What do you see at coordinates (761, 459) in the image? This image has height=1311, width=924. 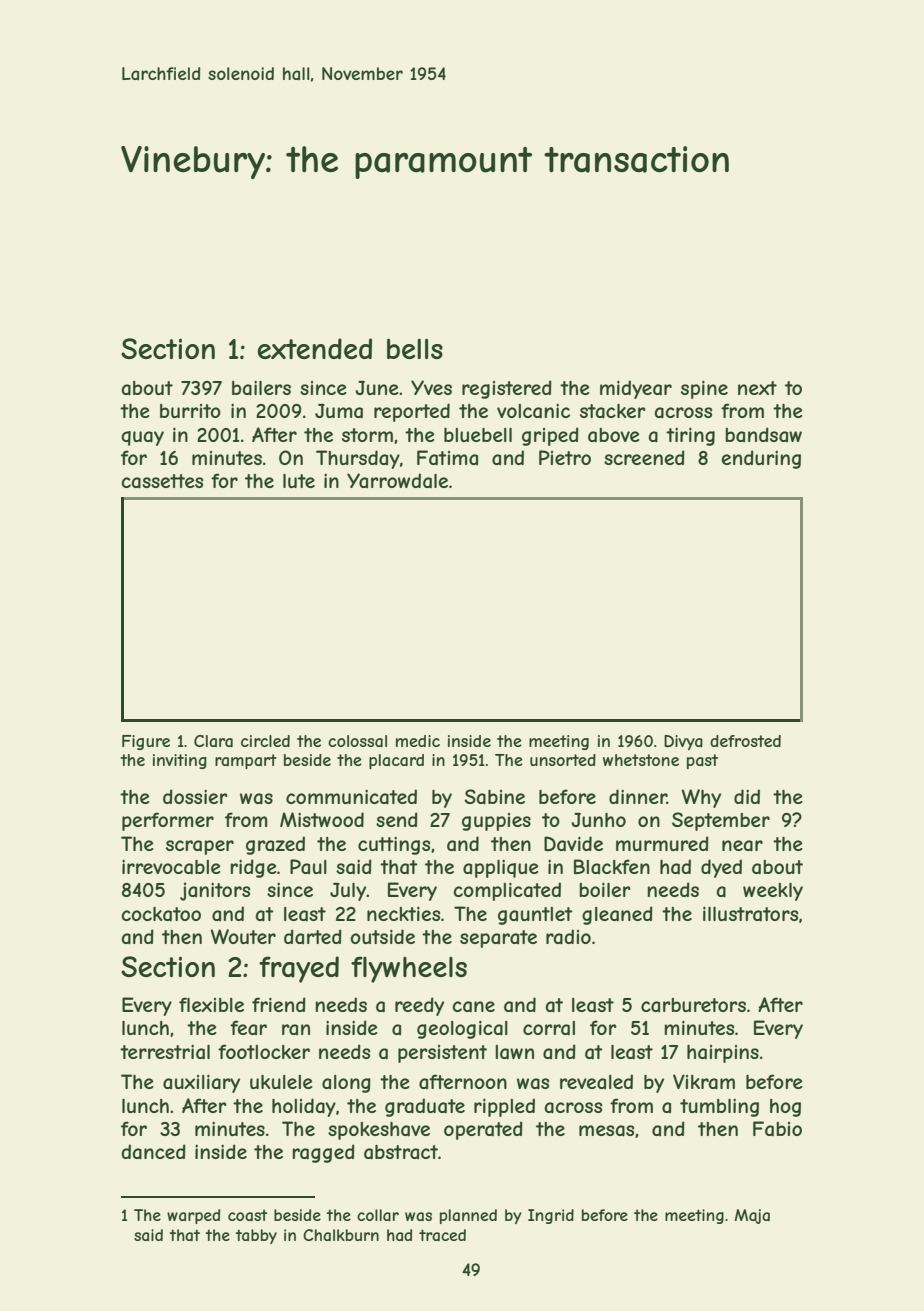 I see `enduring` at bounding box center [761, 459].
